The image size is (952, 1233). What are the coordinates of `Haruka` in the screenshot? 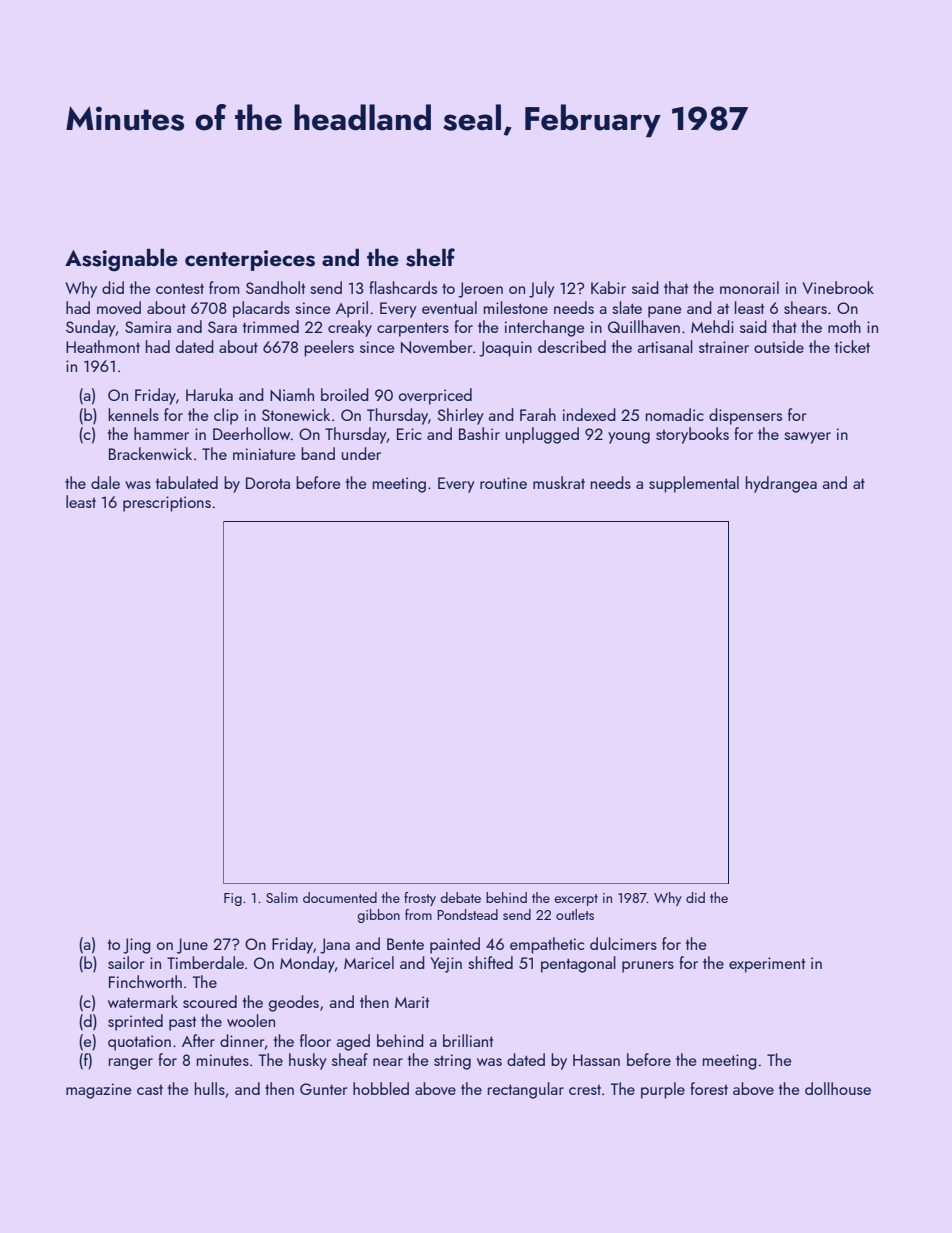 It's located at (209, 394).
